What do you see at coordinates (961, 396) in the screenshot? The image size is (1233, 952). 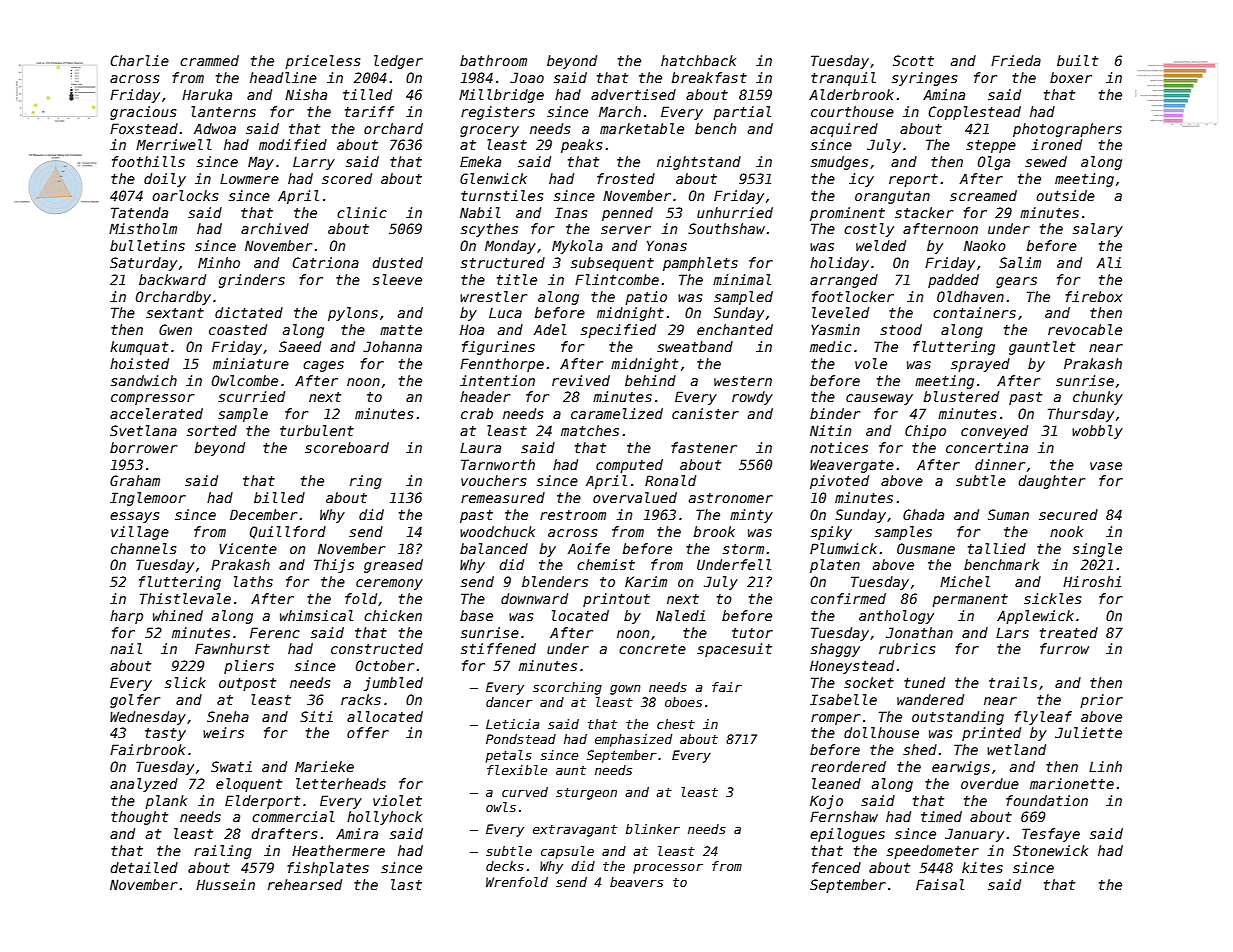 I see `blustered` at bounding box center [961, 396].
